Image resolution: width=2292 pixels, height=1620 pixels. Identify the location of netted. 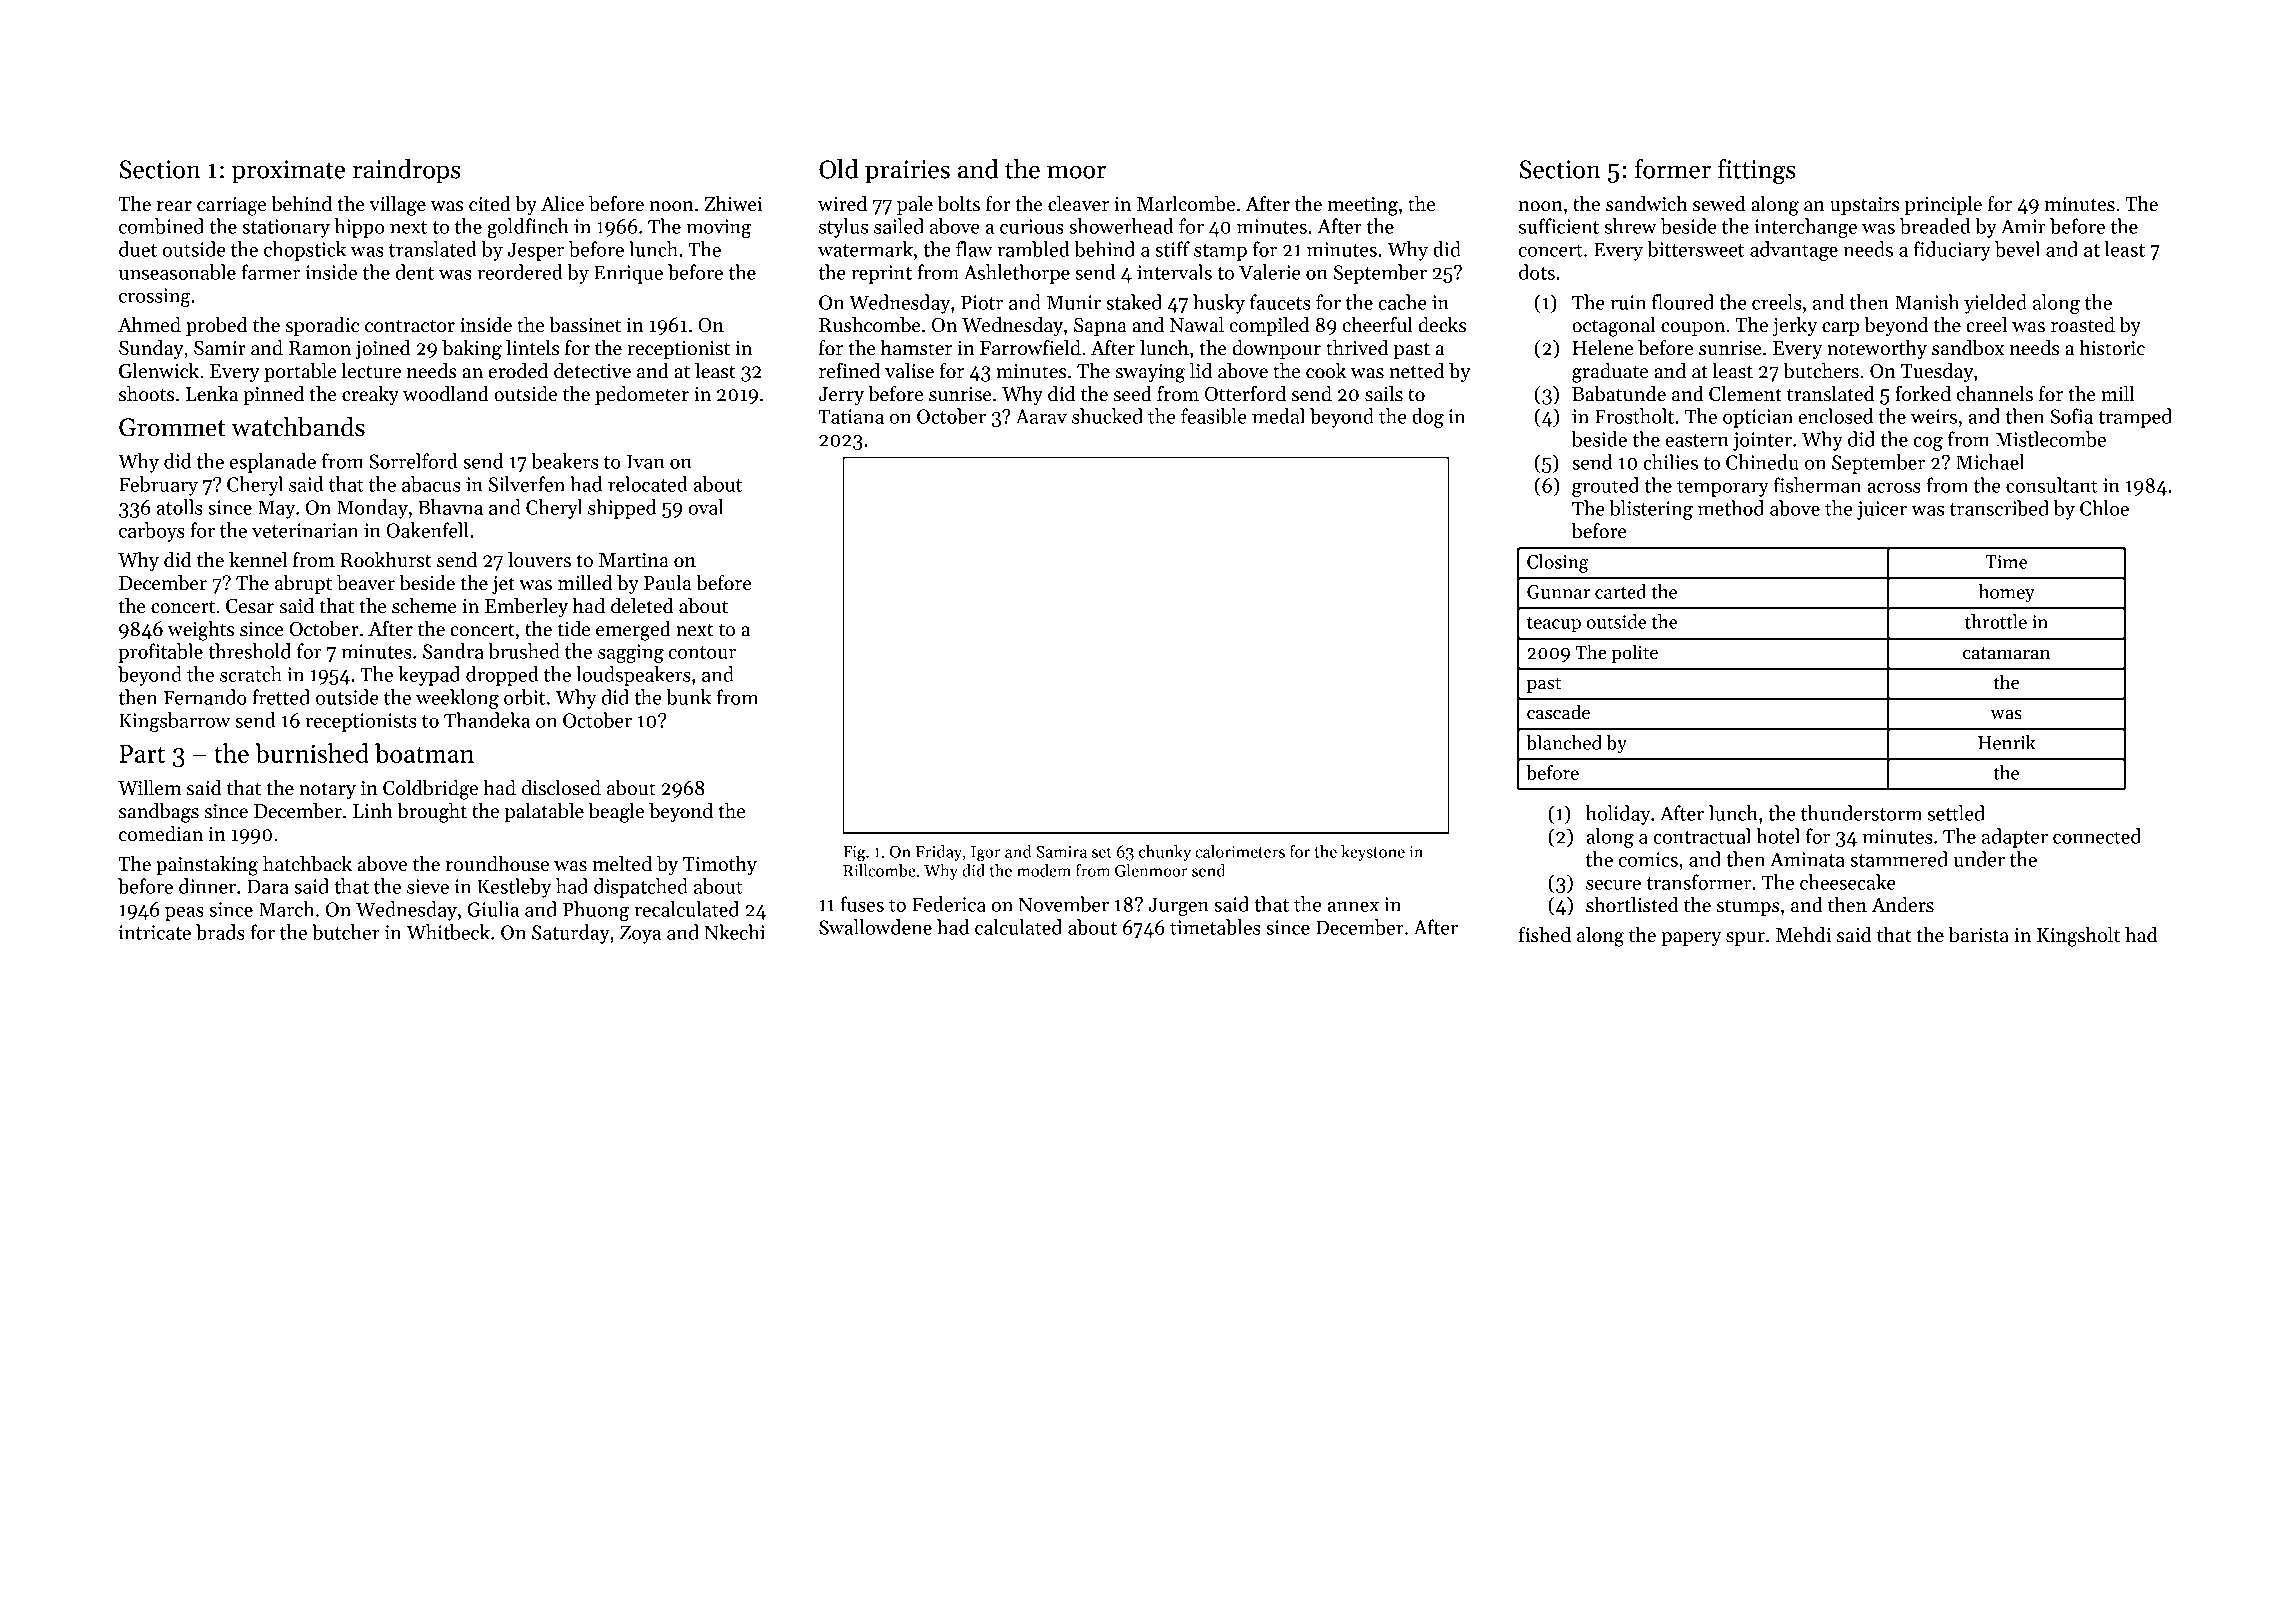
(1416, 371).
